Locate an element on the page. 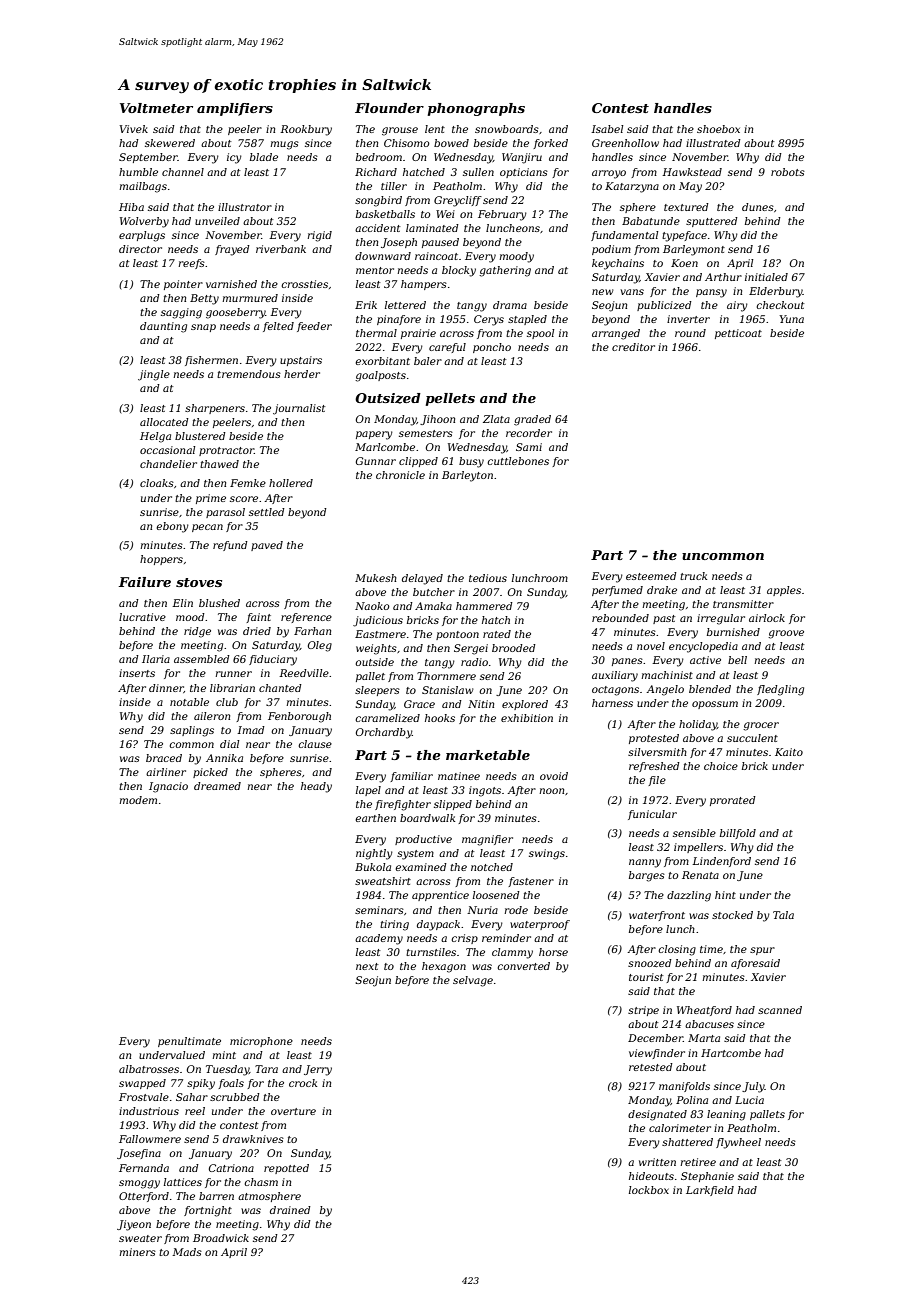  Wolverby is located at coordinates (144, 222).
